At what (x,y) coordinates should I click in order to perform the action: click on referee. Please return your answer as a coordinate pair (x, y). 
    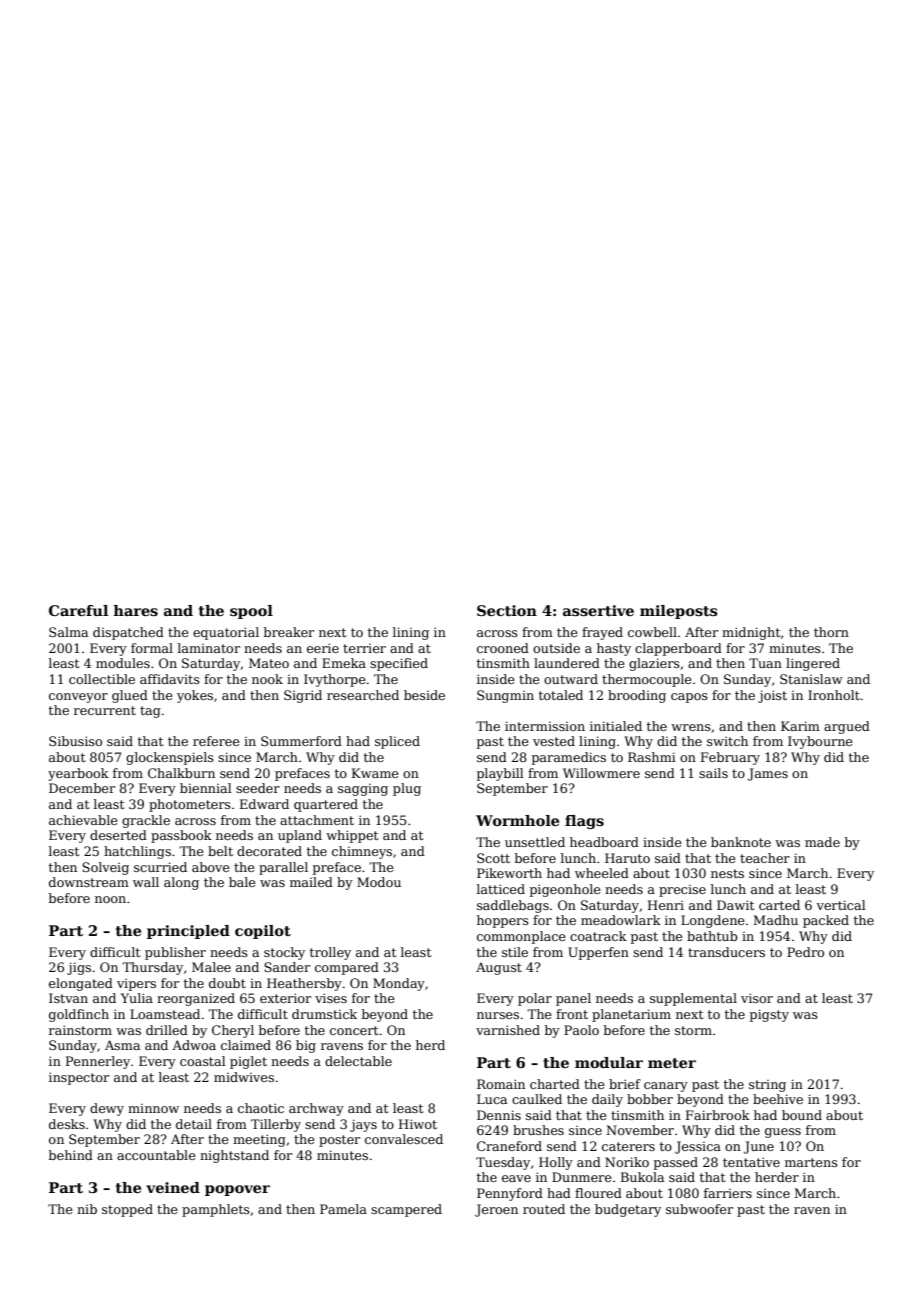
    Looking at the image, I should click on (216, 741).
